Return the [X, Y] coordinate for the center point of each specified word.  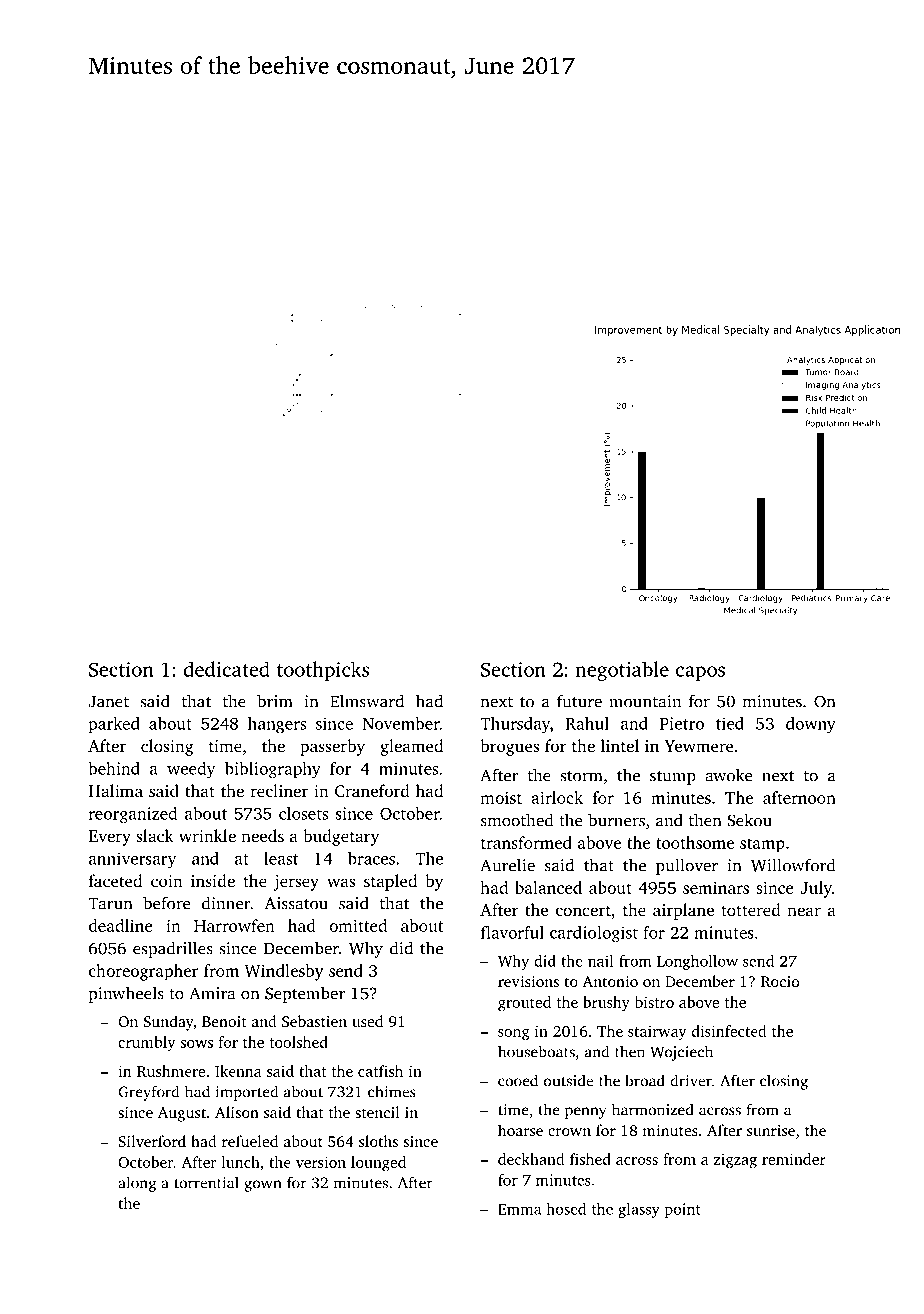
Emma [520, 1209]
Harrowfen [234, 925]
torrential [206, 1182]
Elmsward [367, 701]
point [682, 1210]
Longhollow [697, 962]
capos [700, 673]
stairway [657, 1033]
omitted [358, 925]
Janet [108, 701]
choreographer [144, 972]
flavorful [512, 932]
